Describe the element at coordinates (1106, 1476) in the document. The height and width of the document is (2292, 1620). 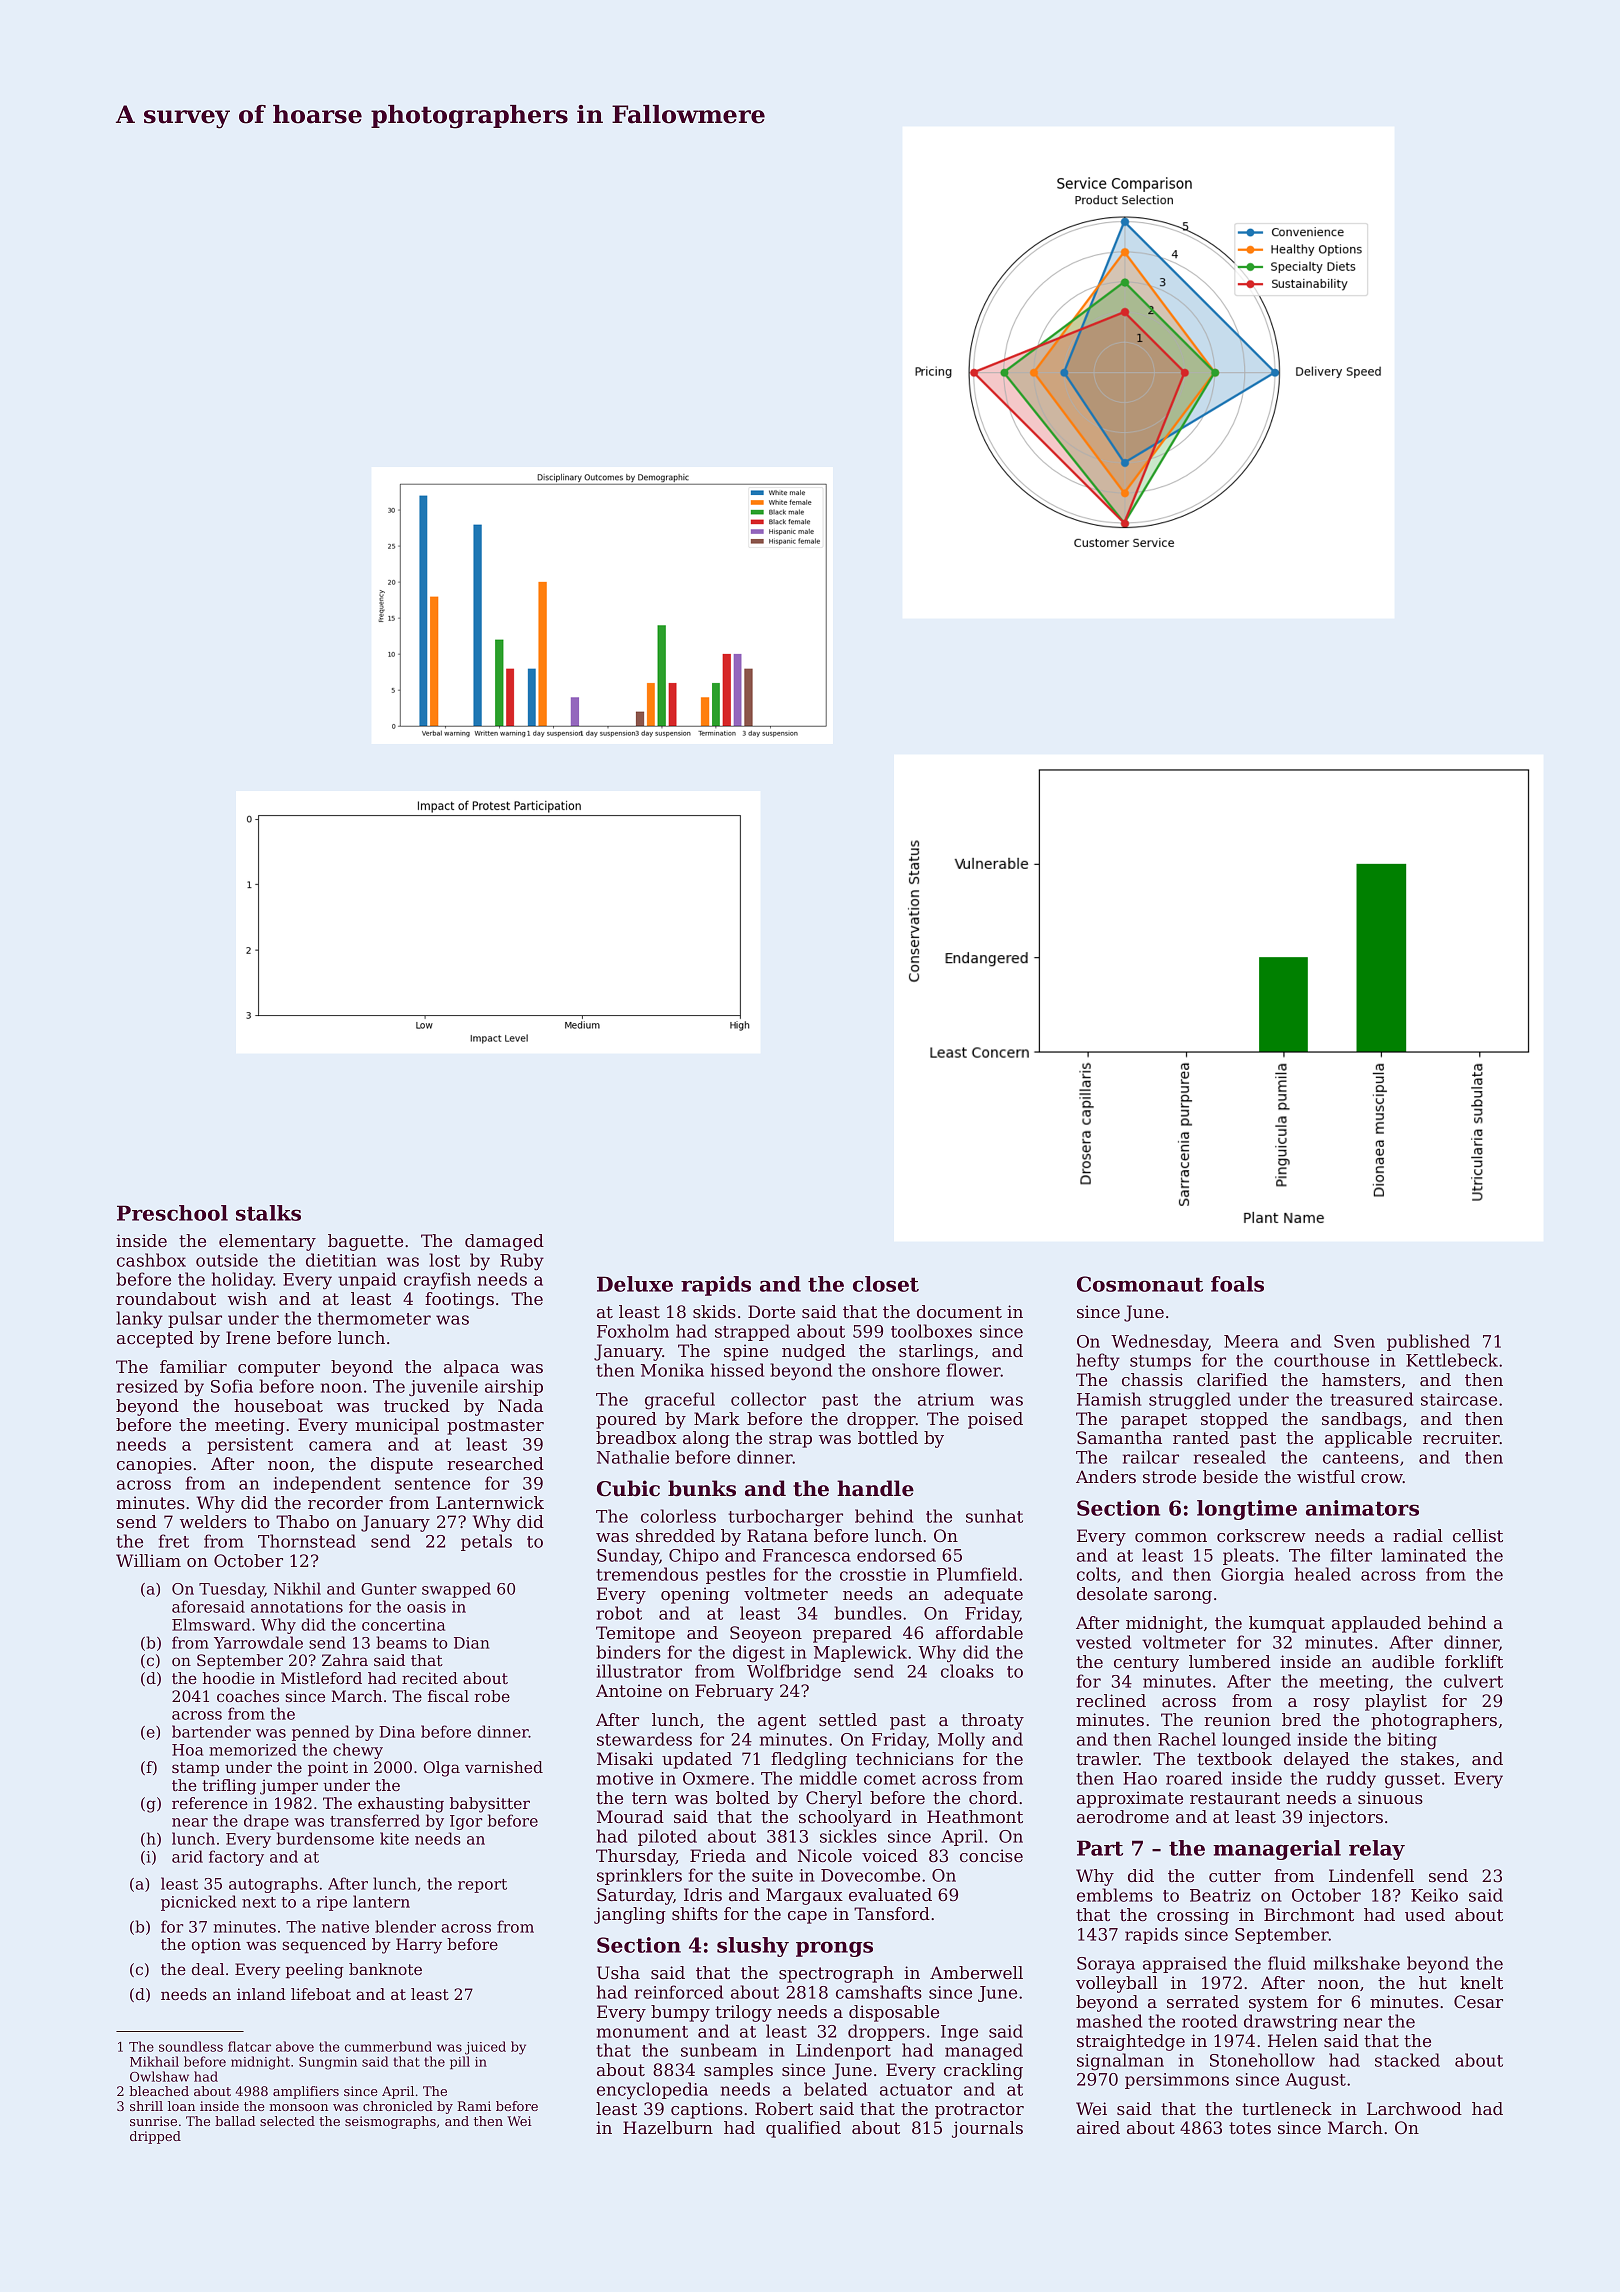
I see `Anders` at that location.
